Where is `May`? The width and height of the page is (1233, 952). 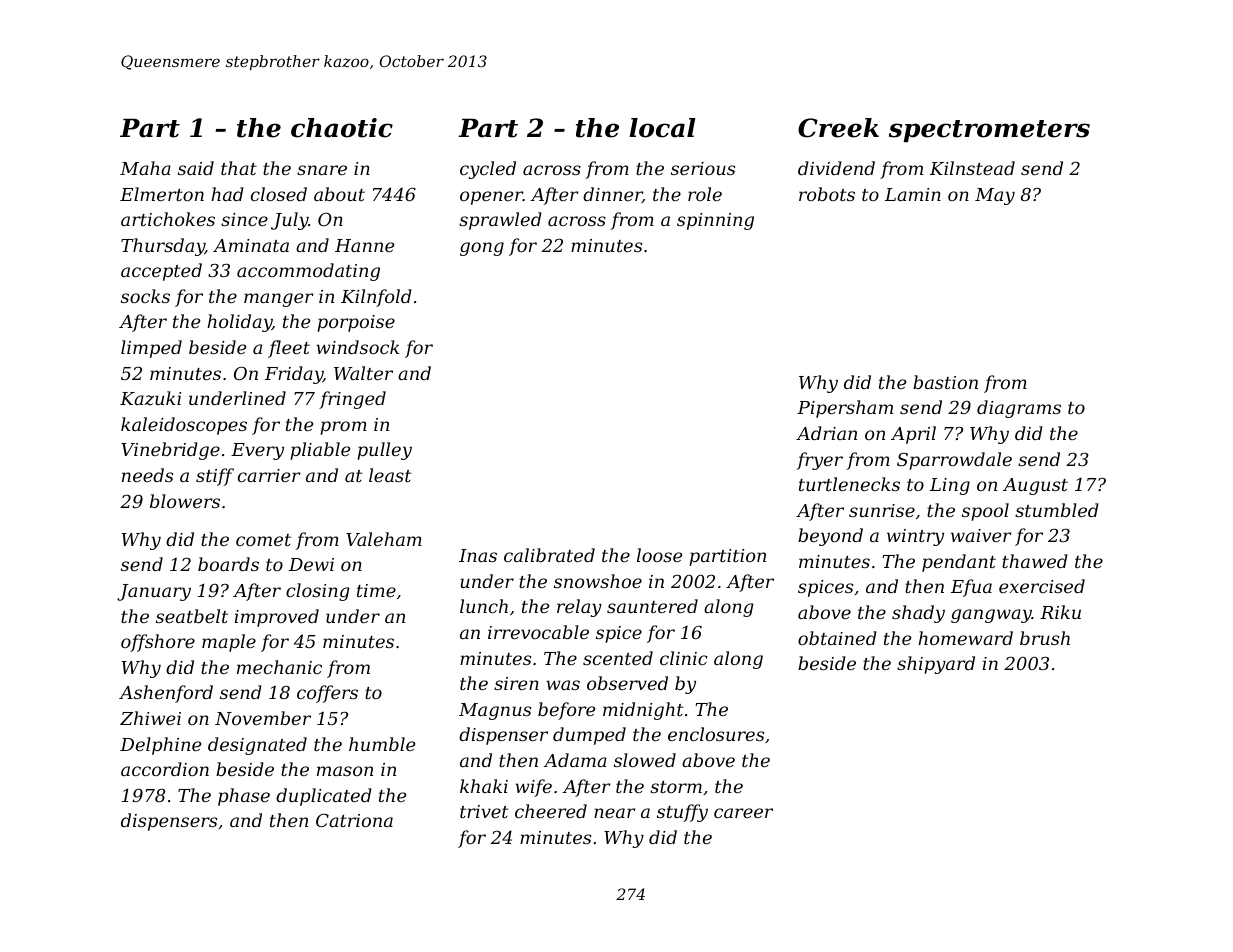
May is located at coordinates (995, 196).
